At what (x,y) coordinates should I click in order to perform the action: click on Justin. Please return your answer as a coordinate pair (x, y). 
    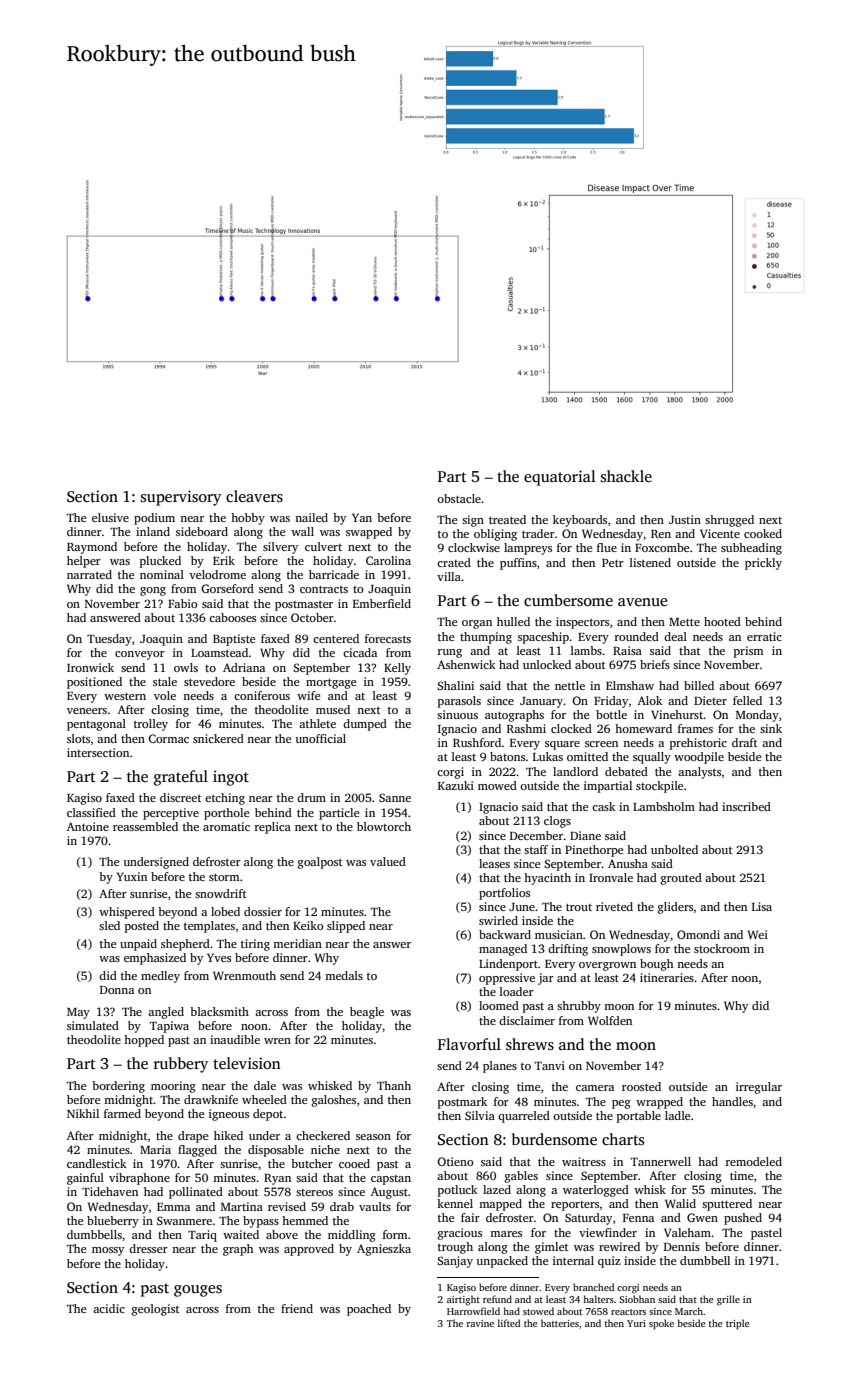
    Looking at the image, I should click on (685, 519).
